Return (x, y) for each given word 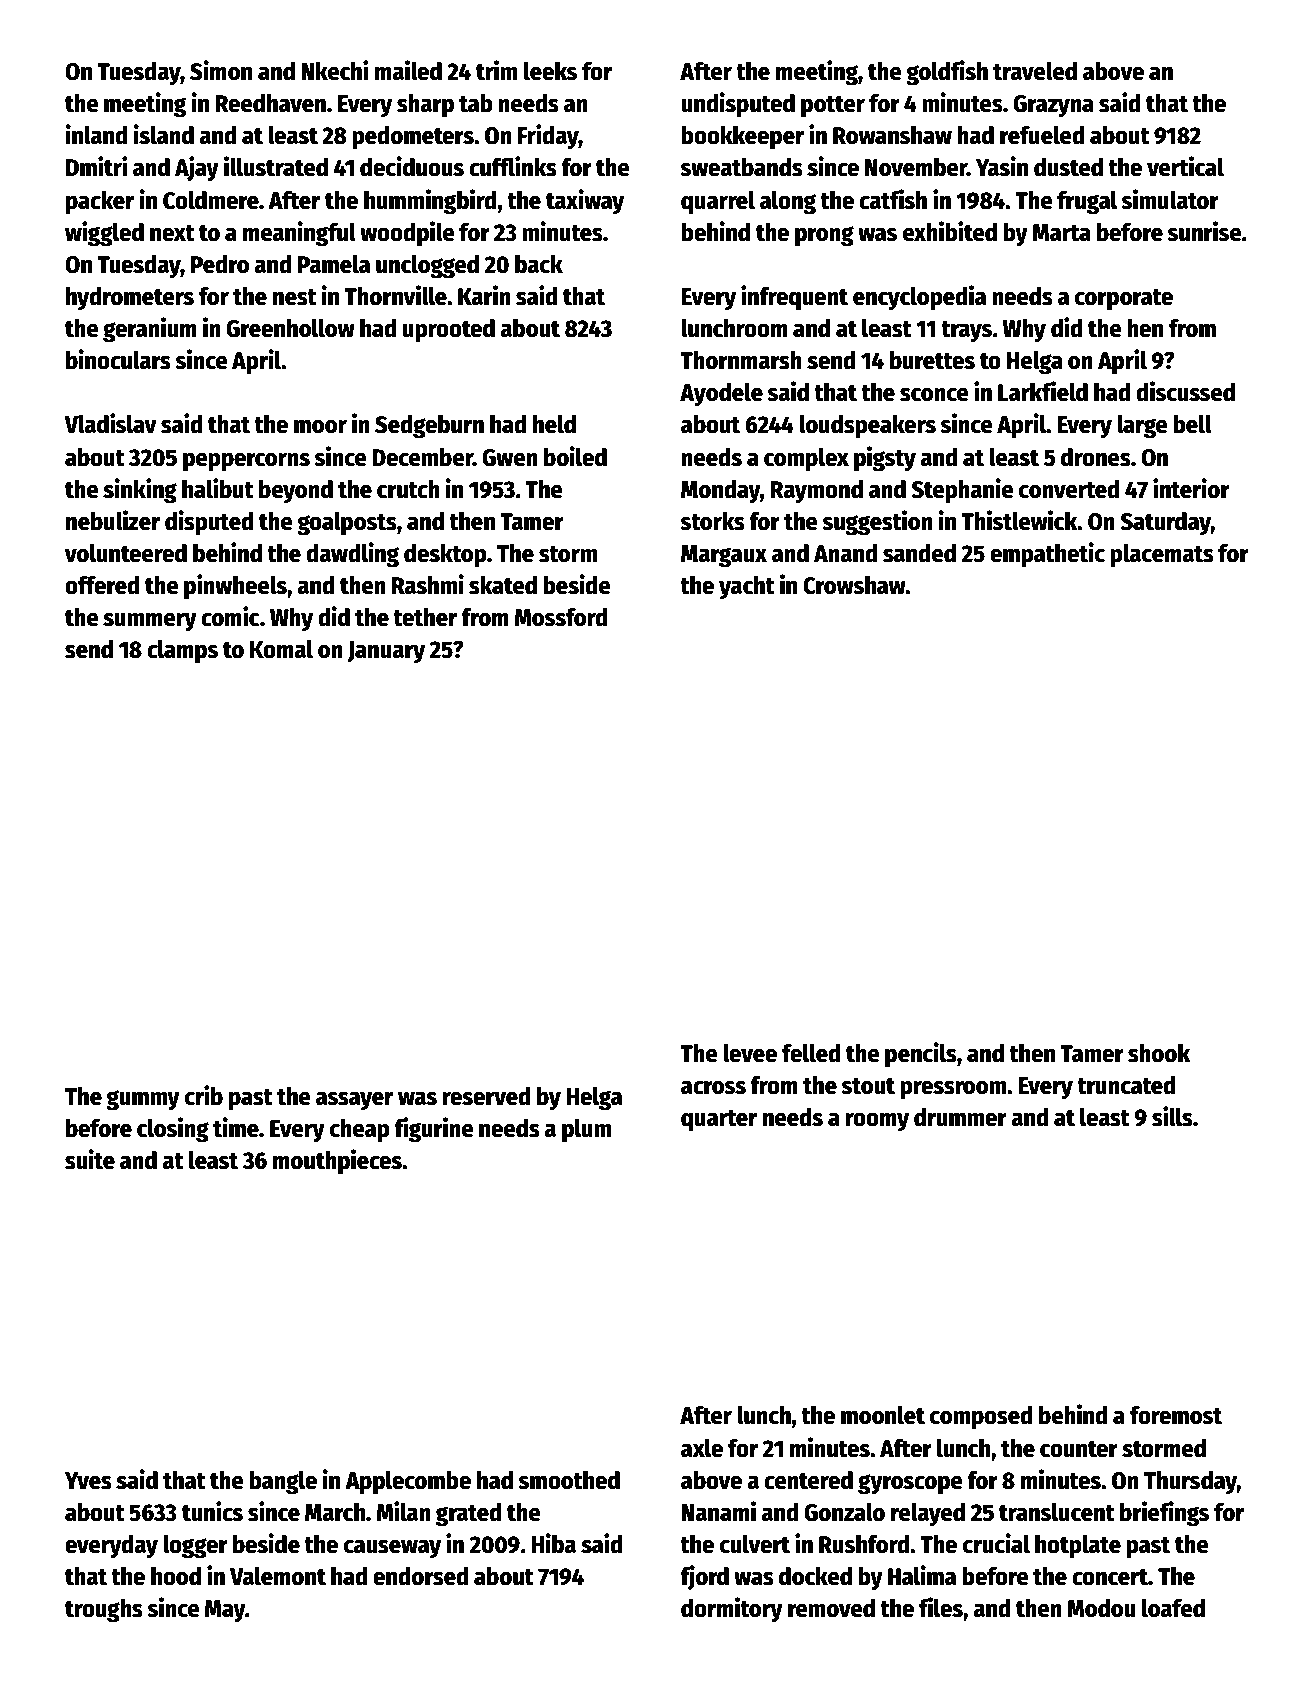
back (539, 264)
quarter (719, 1120)
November (916, 167)
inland (96, 134)
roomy (877, 1122)
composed (981, 1418)
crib (204, 1095)
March (335, 1512)
